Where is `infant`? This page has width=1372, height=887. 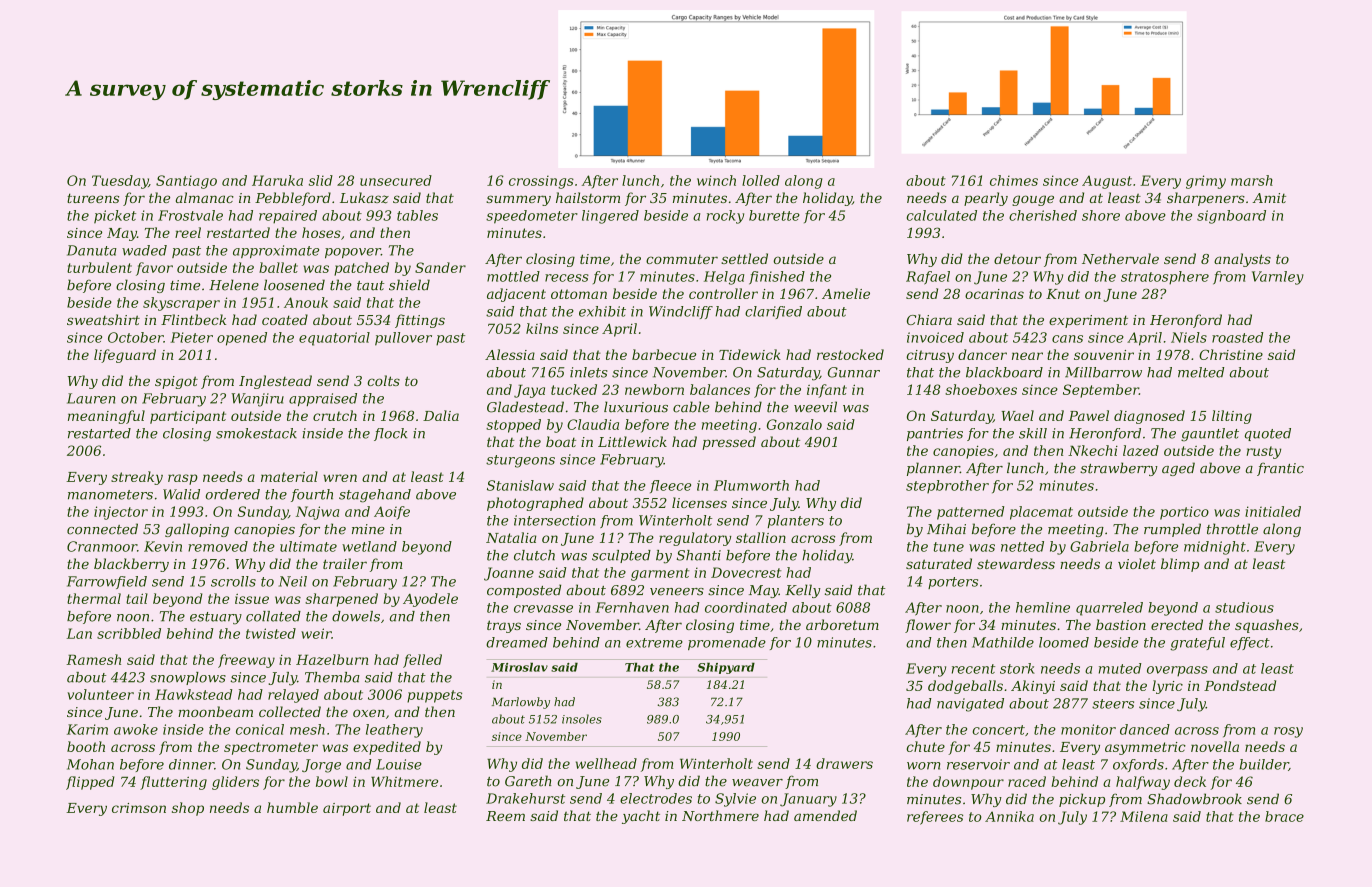
infant is located at coordinates (827, 391).
